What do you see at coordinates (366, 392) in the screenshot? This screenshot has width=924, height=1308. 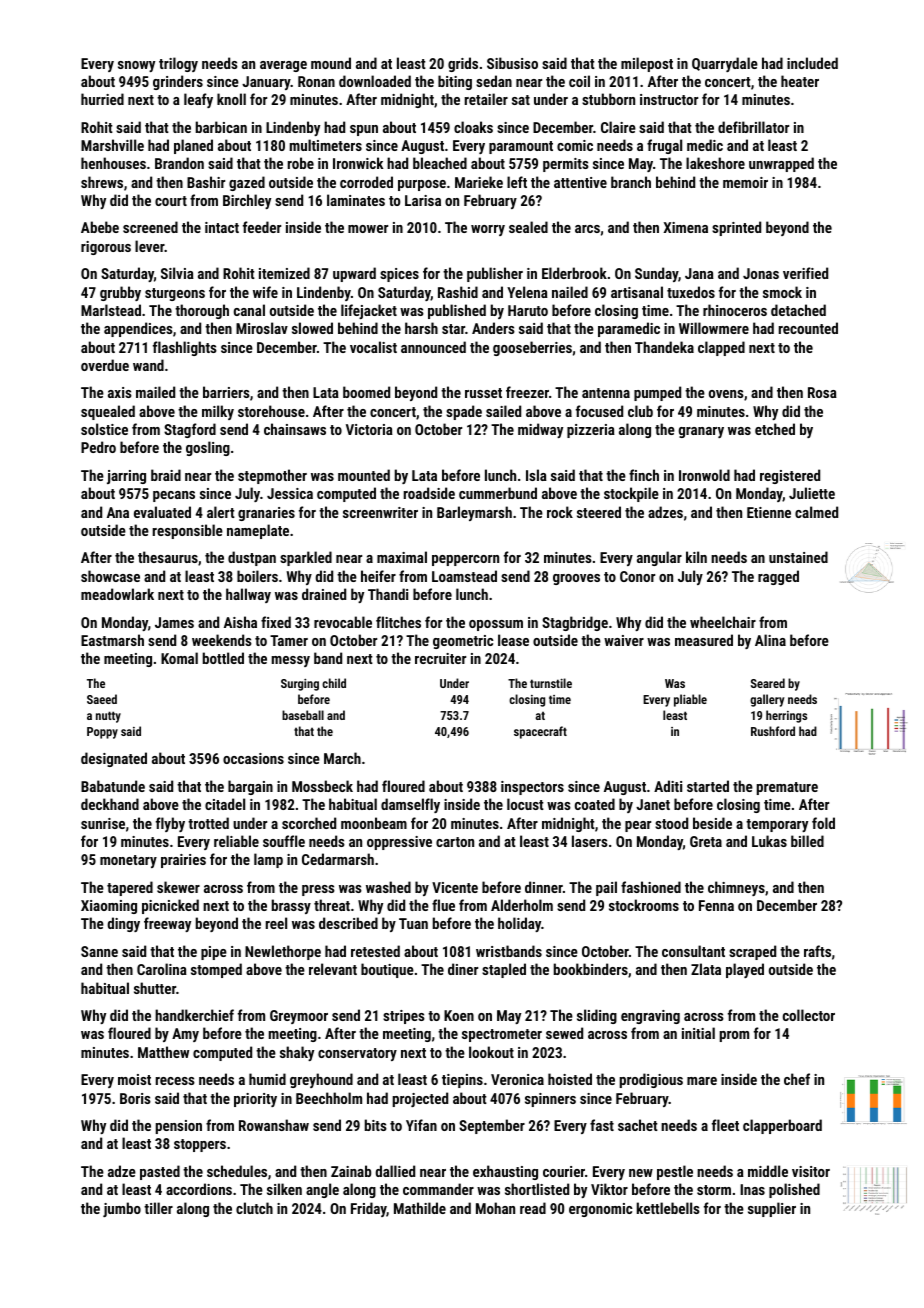 I see `boomed` at bounding box center [366, 392].
